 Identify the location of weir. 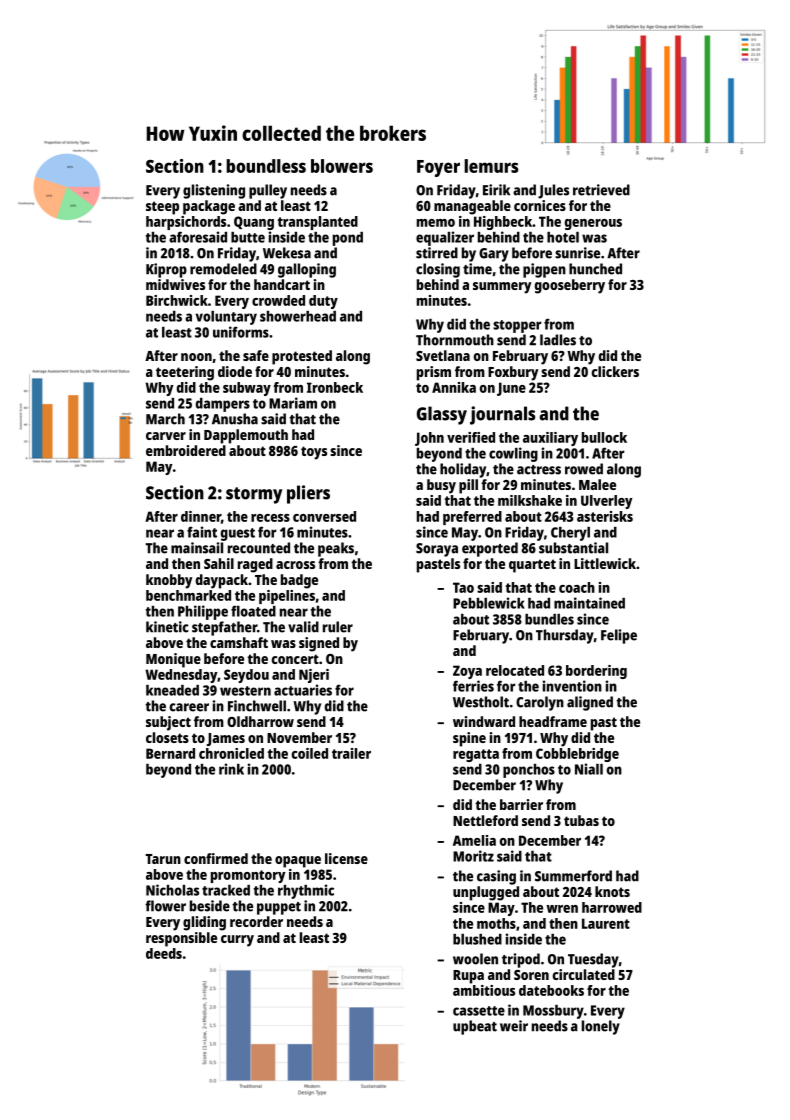
(514, 1026).
